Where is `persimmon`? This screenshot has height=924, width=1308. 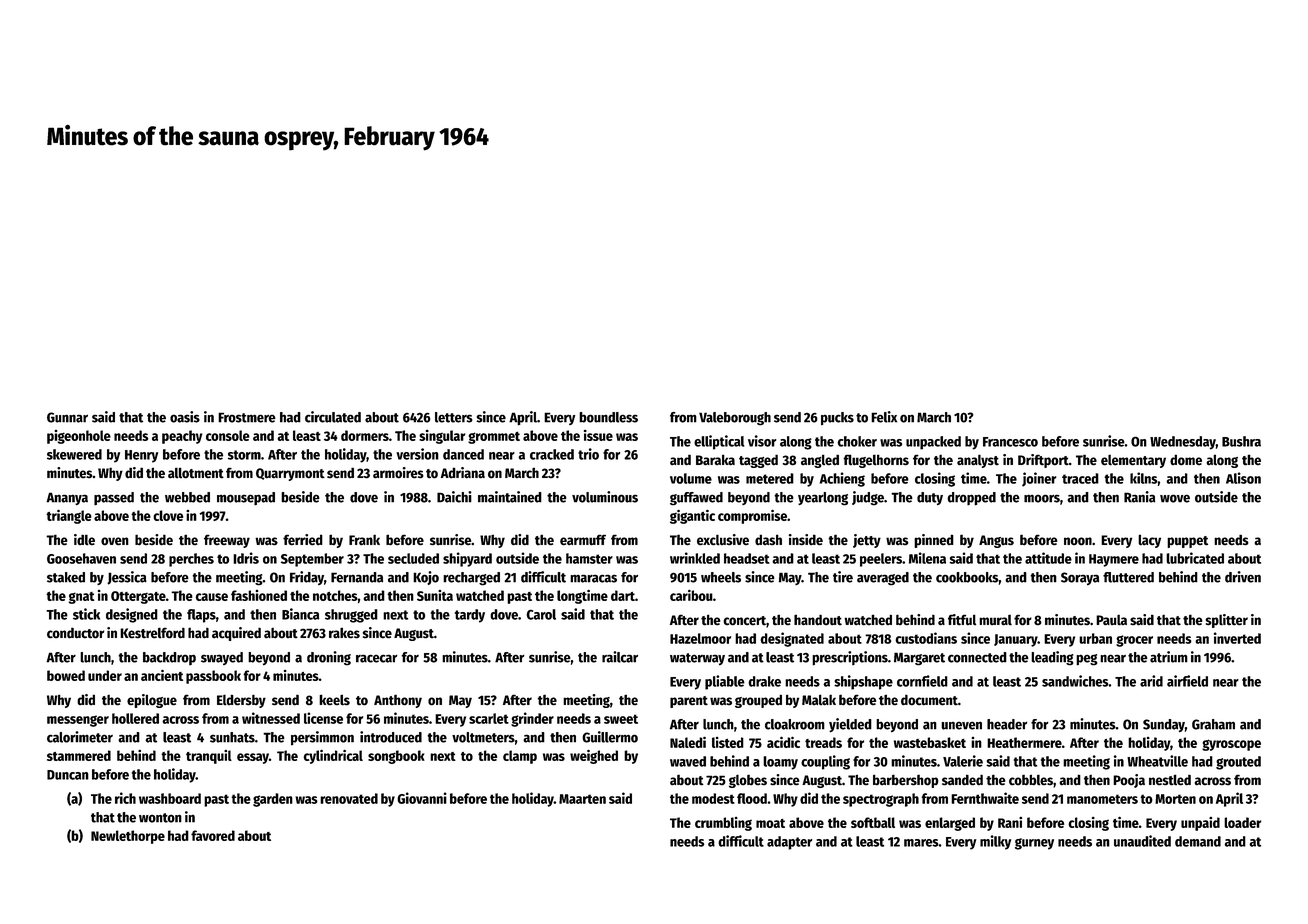
persimmon is located at coordinates (322, 738).
